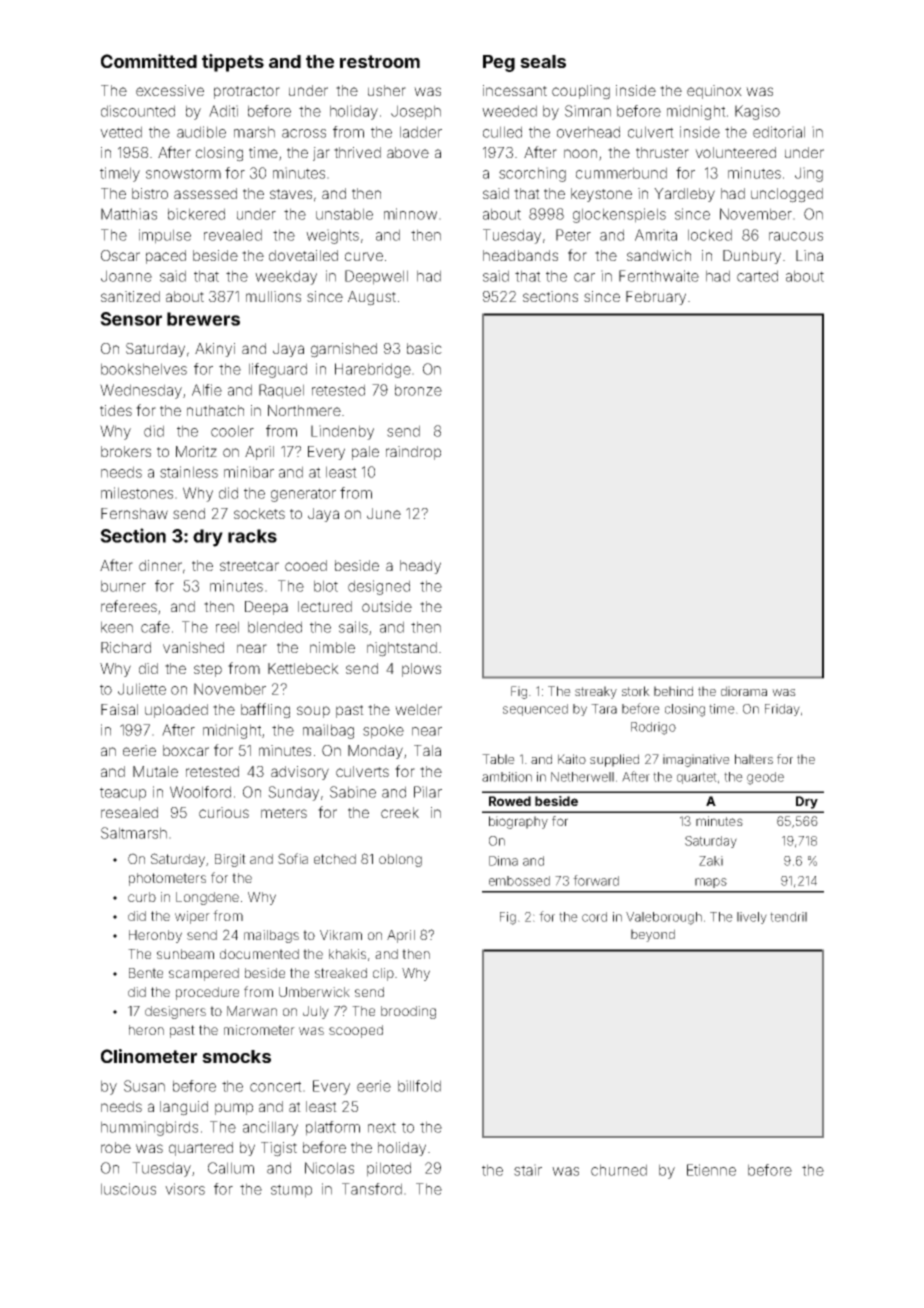 The height and width of the screenshot is (1308, 924). What do you see at coordinates (419, 1086) in the screenshot?
I see `billfold` at bounding box center [419, 1086].
